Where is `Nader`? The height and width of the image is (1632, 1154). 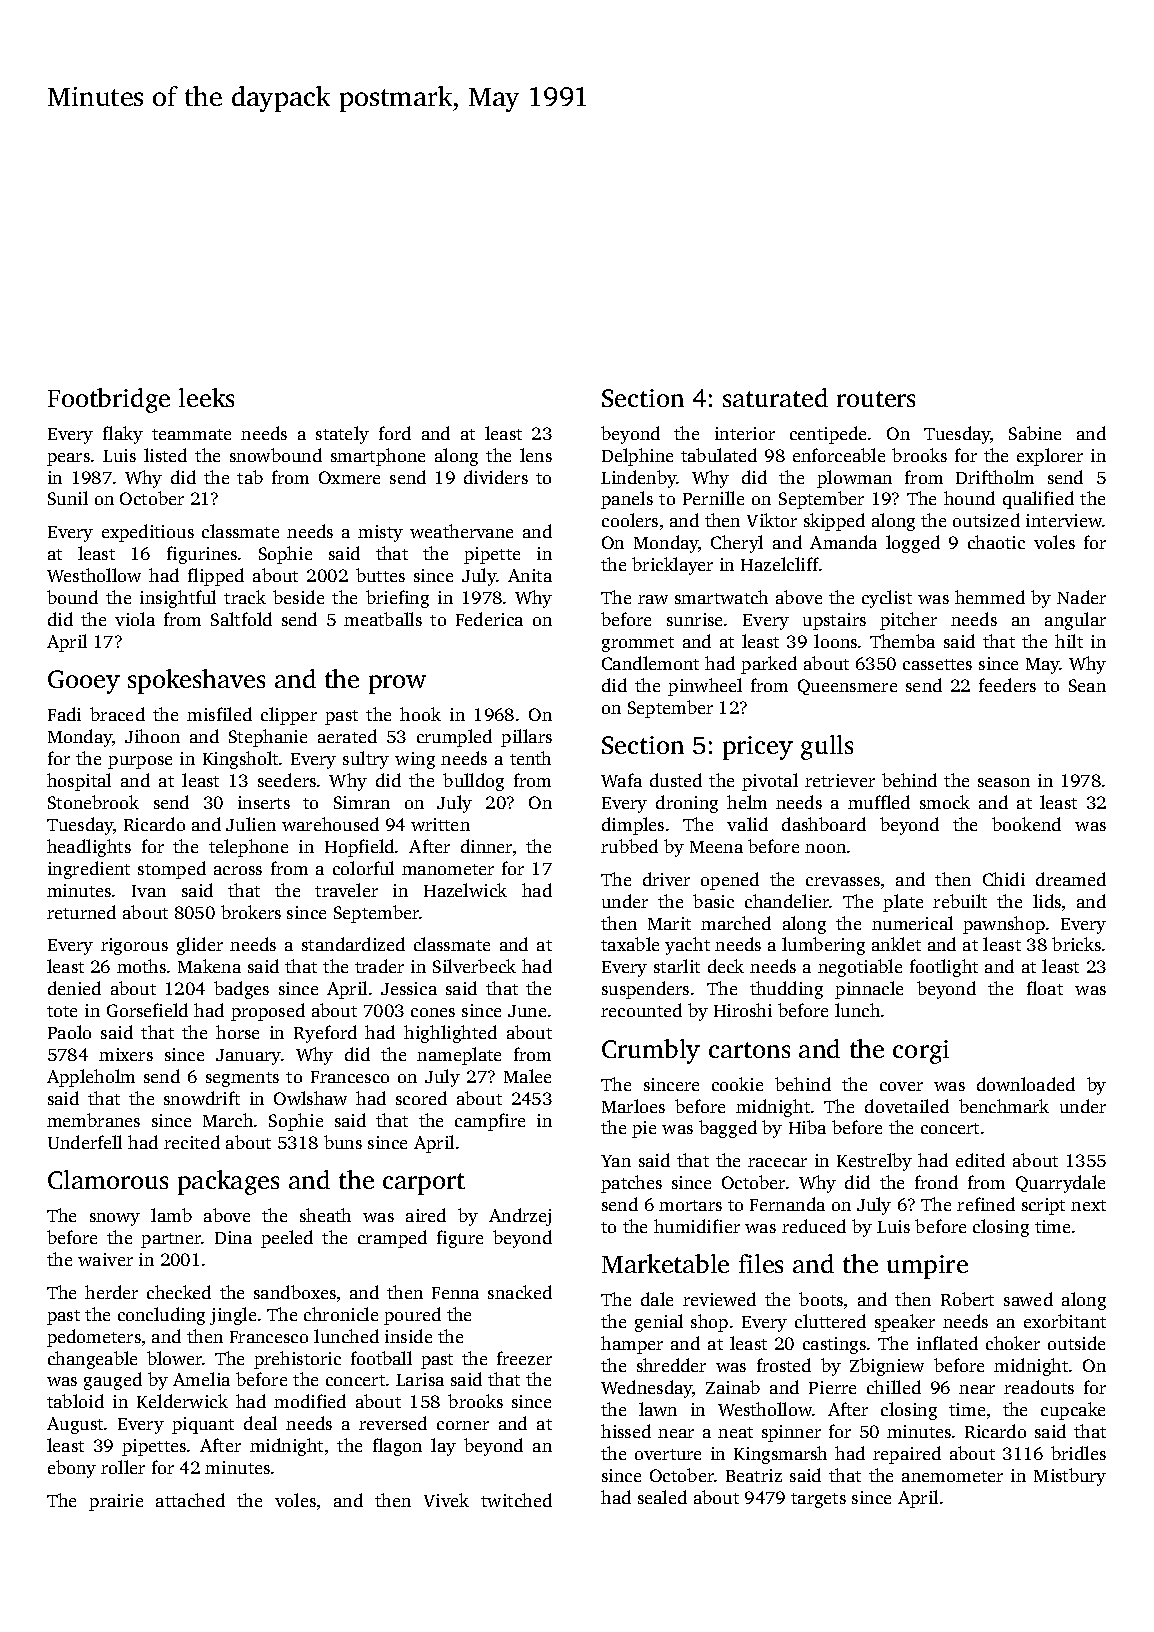 Nader is located at coordinates (1081, 597).
